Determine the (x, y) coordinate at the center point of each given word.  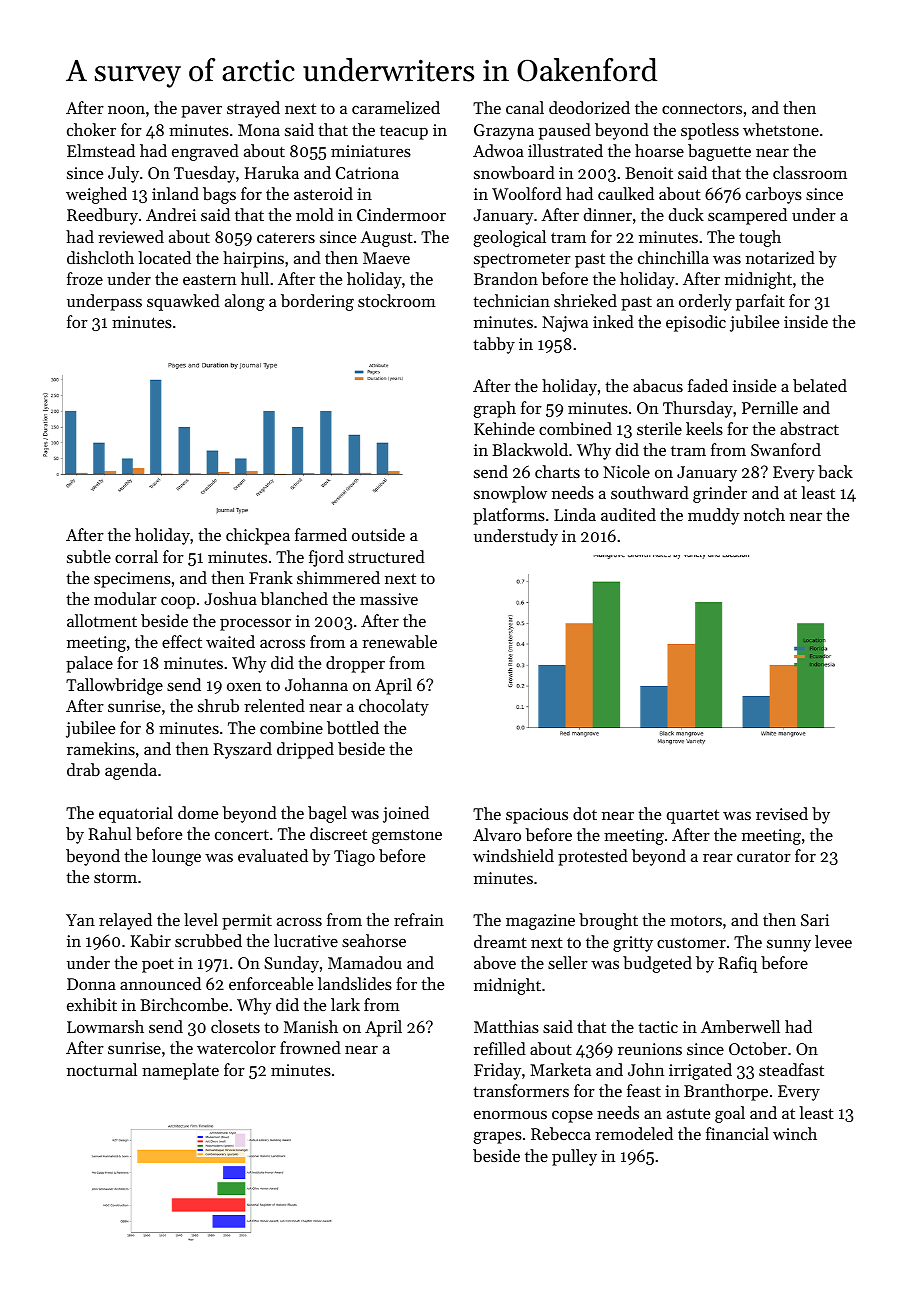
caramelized (396, 107)
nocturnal (102, 1069)
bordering (317, 302)
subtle (89, 556)
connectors (702, 108)
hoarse (659, 150)
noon (126, 110)
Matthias (506, 1026)
